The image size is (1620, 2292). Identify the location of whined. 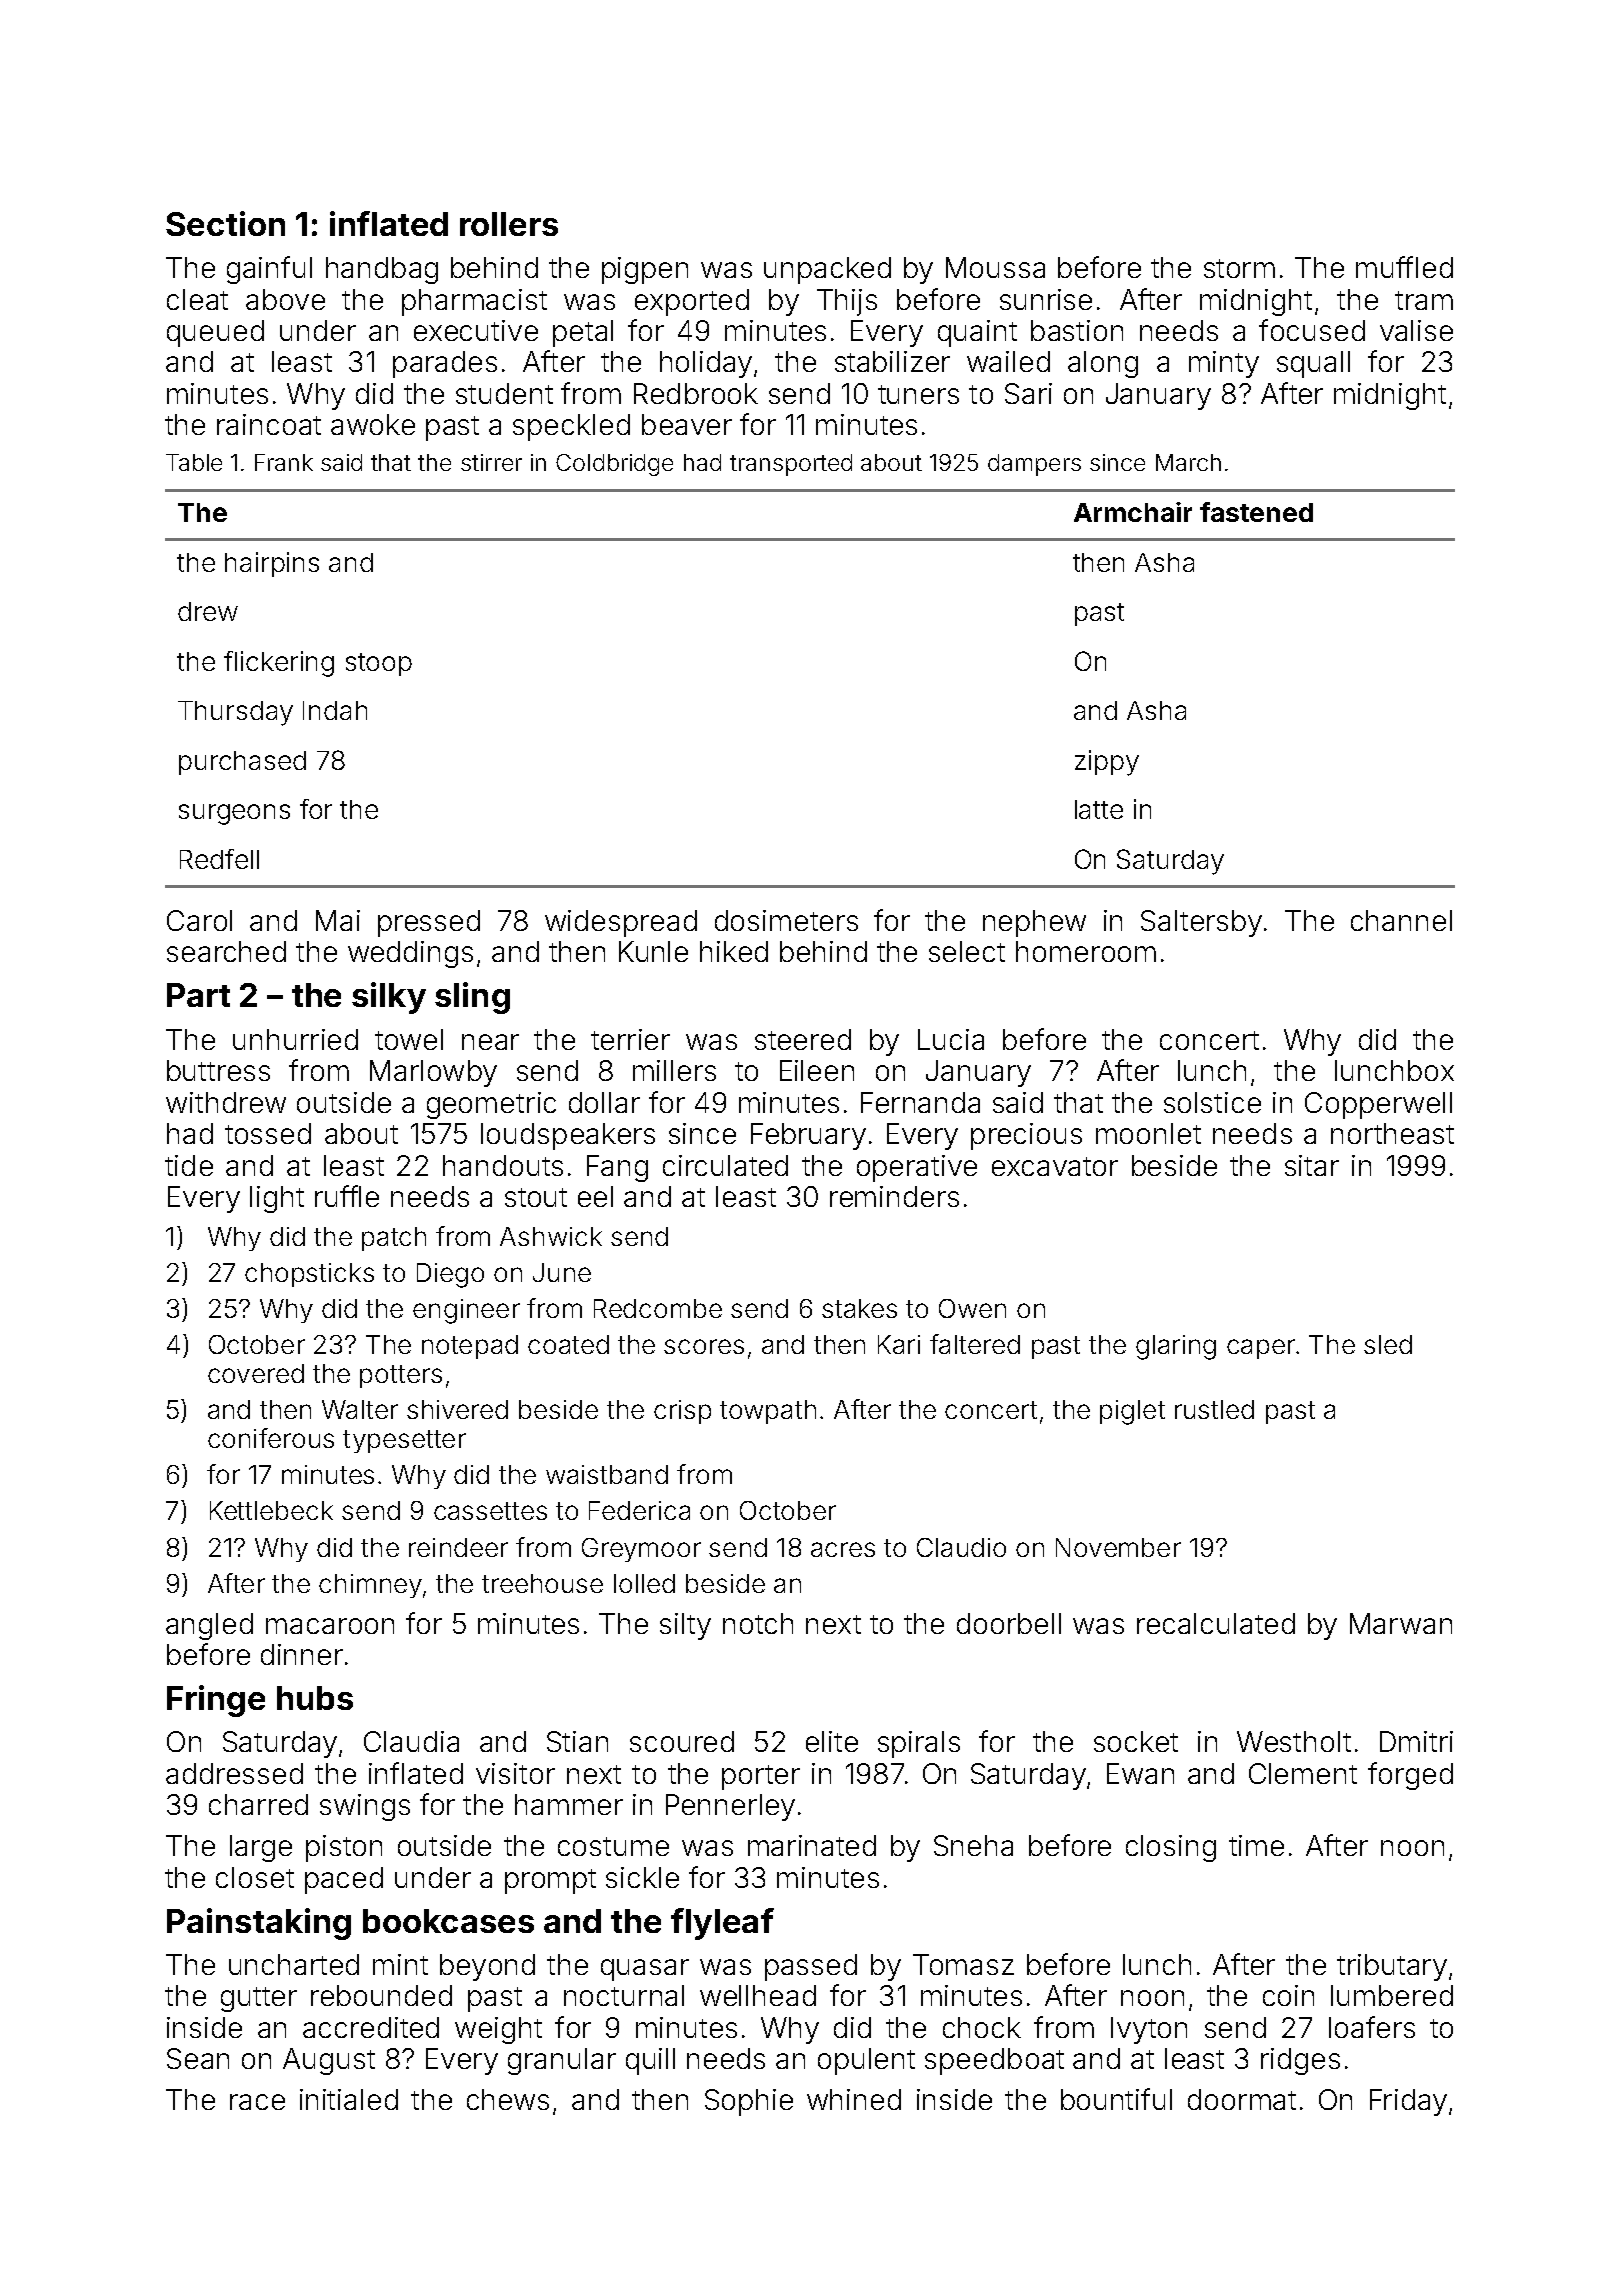
(854, 2099).
